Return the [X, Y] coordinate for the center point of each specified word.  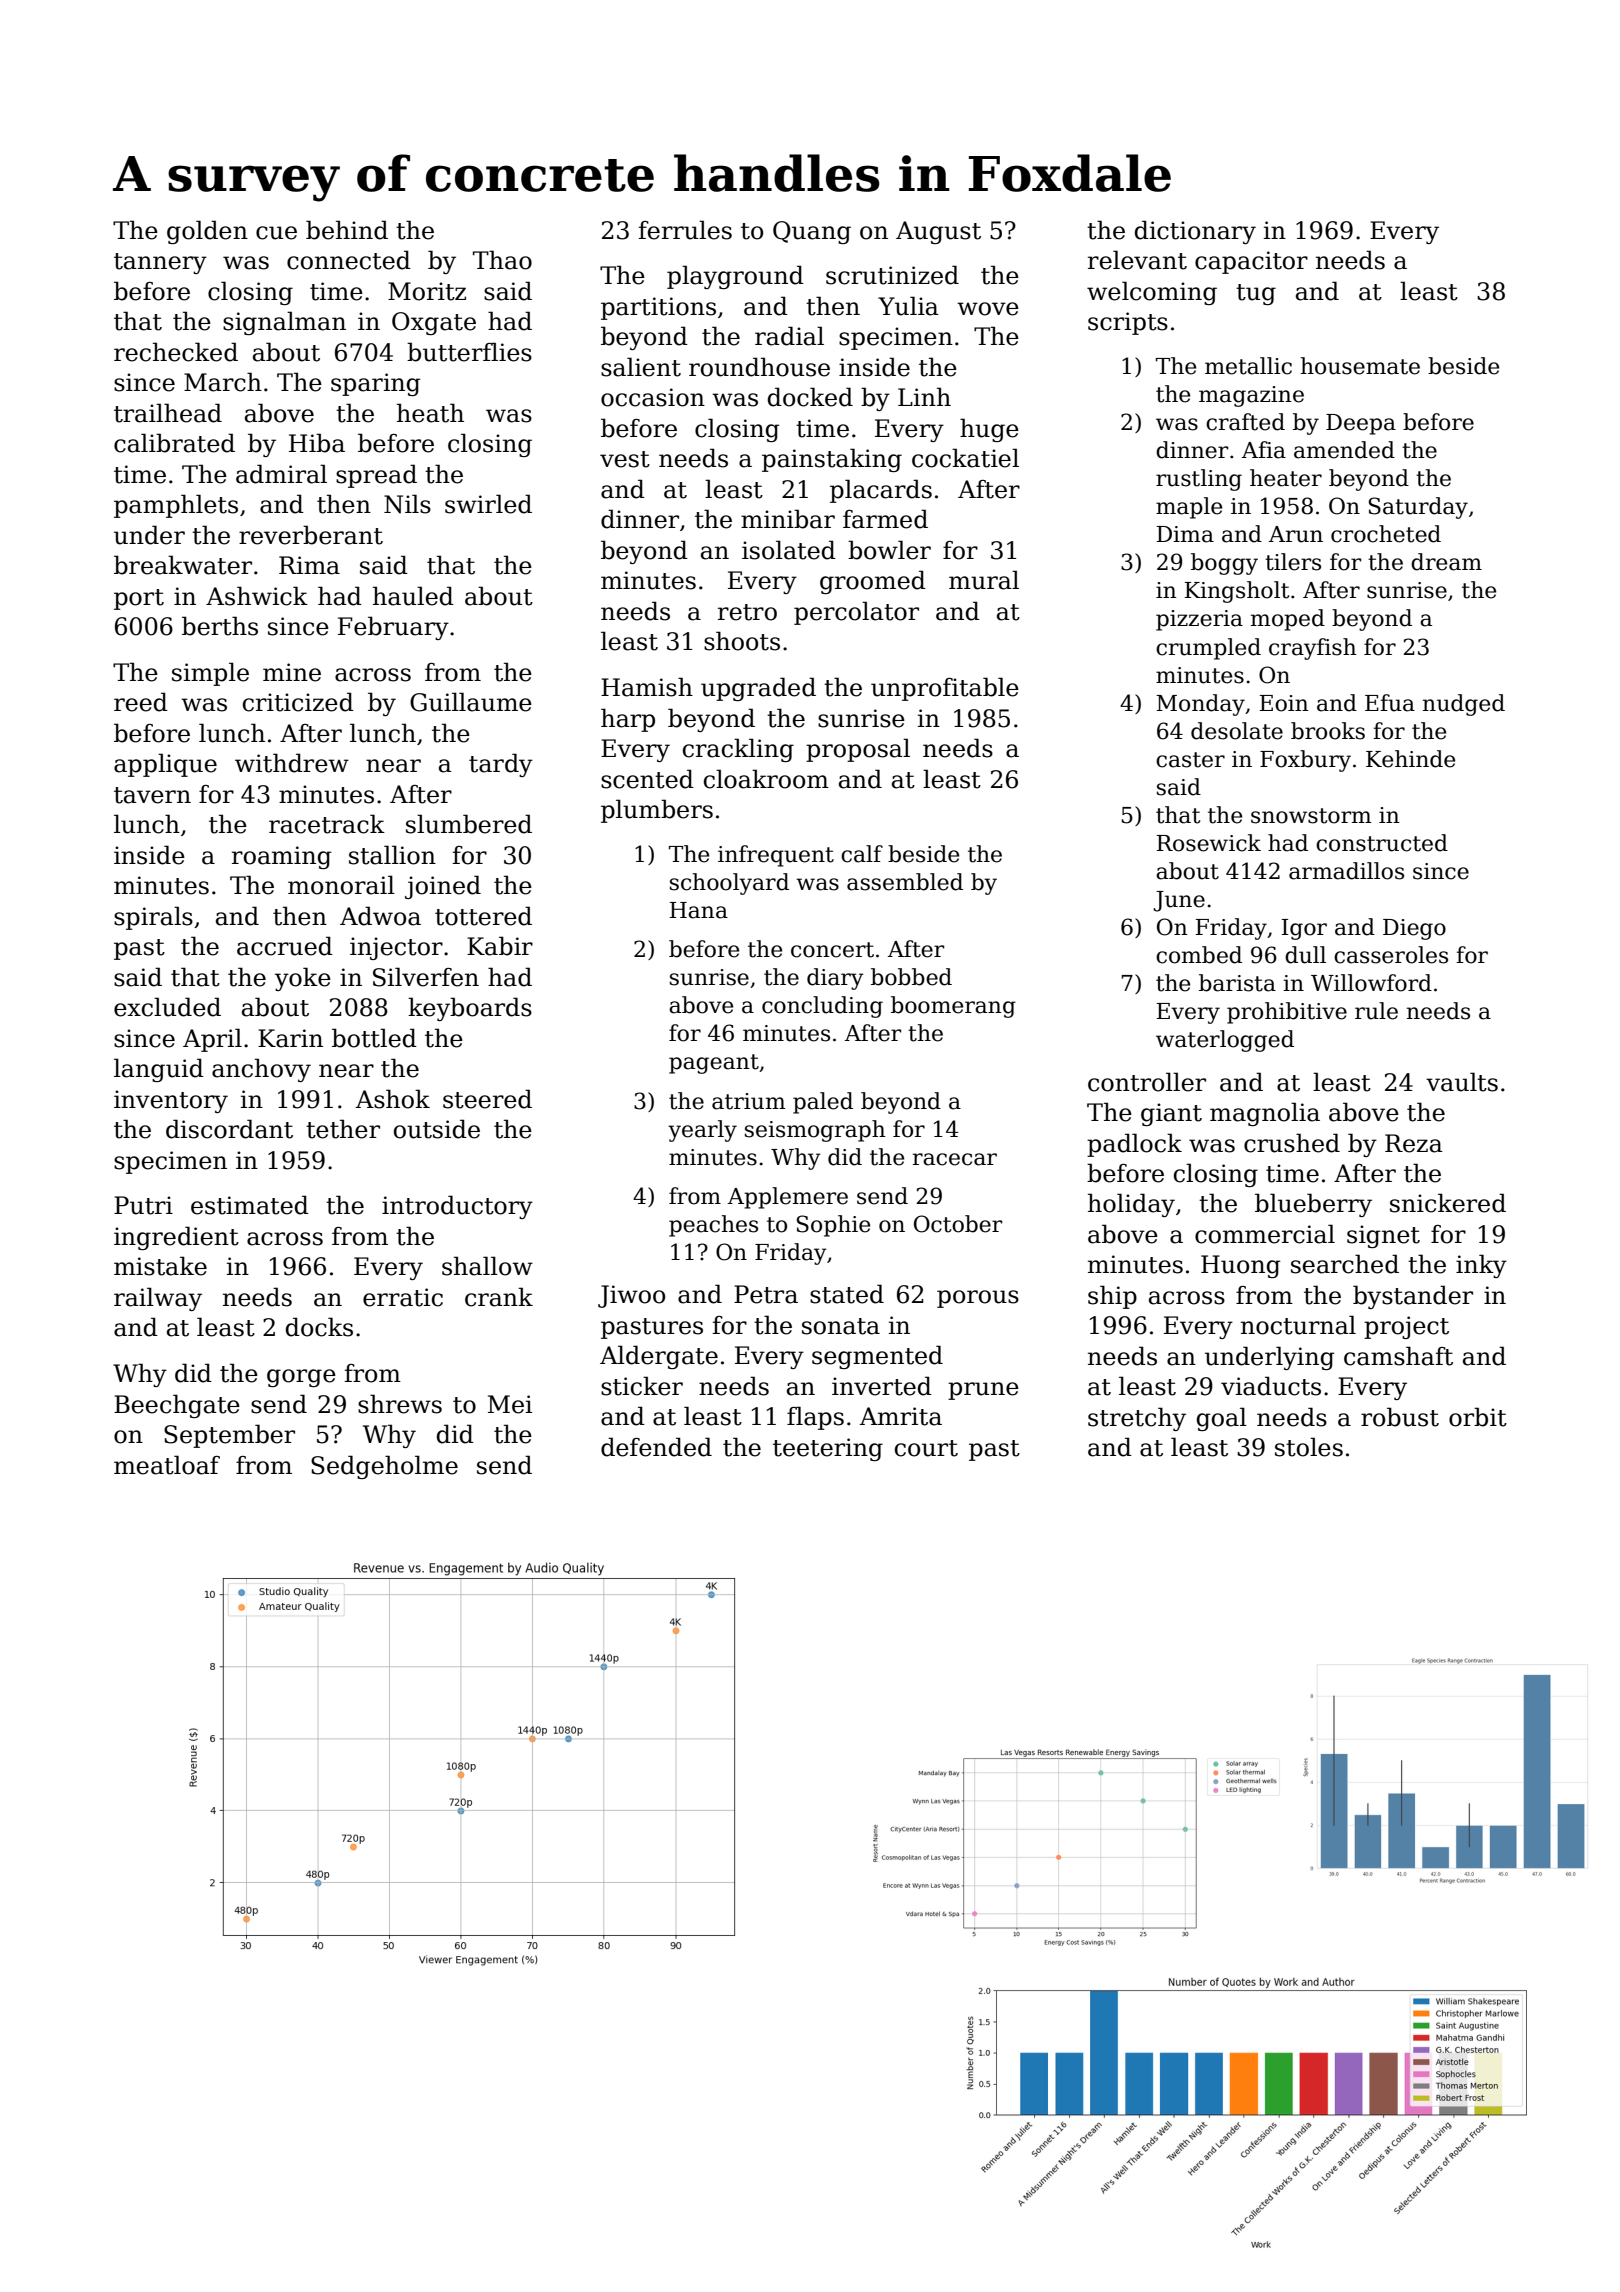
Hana [699, 910]
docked [810, 397]
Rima [309, 565]
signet [1383, 1236]
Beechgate [177, 1406]
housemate [1360, 366]
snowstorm [1311, 816]
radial [789, 336]
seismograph [815, 1131]
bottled [374, 1038]
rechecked [176, 352]
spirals [153, 918]
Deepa [1361, 424]
